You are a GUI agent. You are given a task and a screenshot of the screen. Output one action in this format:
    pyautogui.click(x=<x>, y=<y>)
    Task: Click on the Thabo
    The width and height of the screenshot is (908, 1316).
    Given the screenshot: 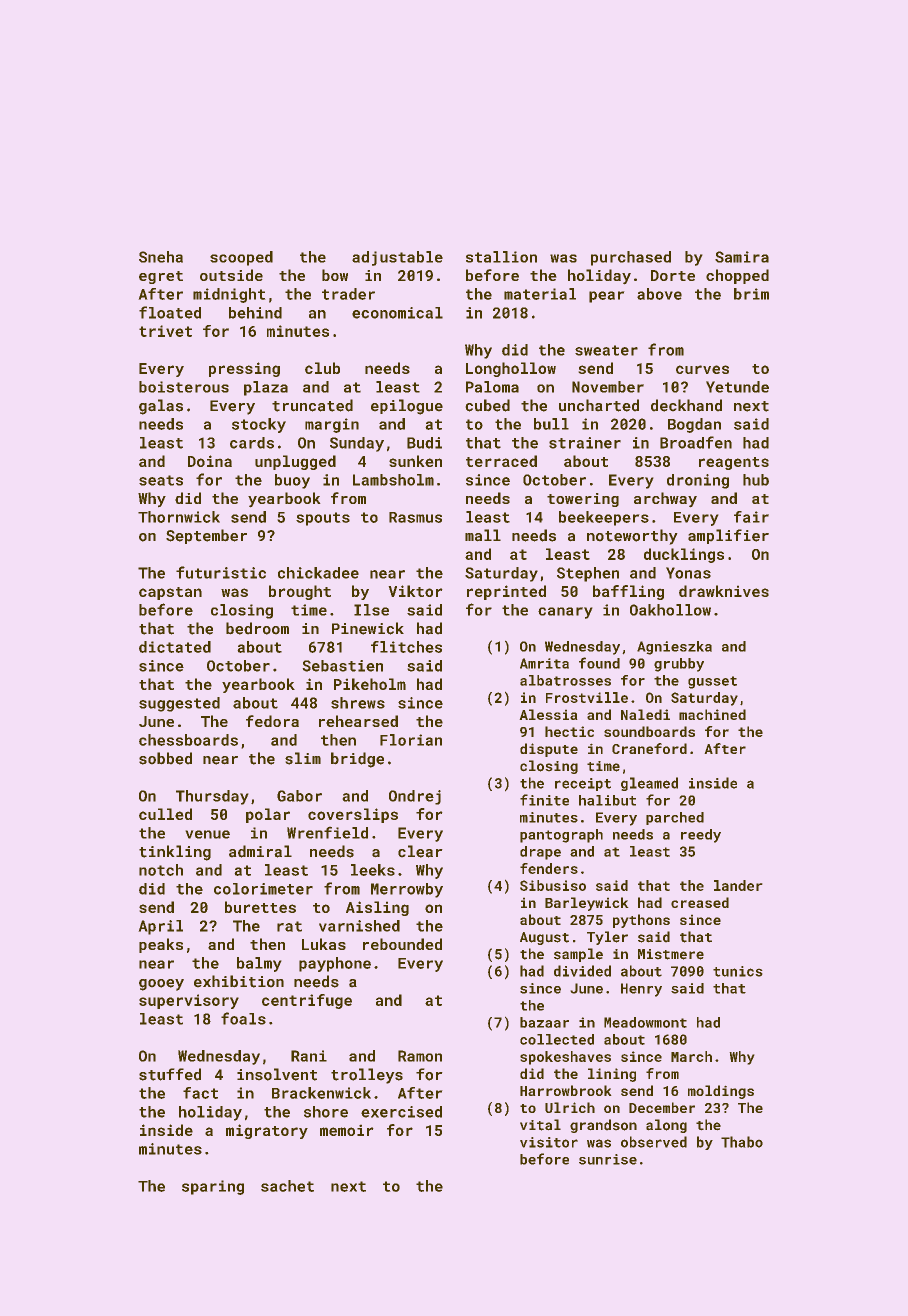 What is the action you would take?
    pyautogui.click(x=742, y=1142)
